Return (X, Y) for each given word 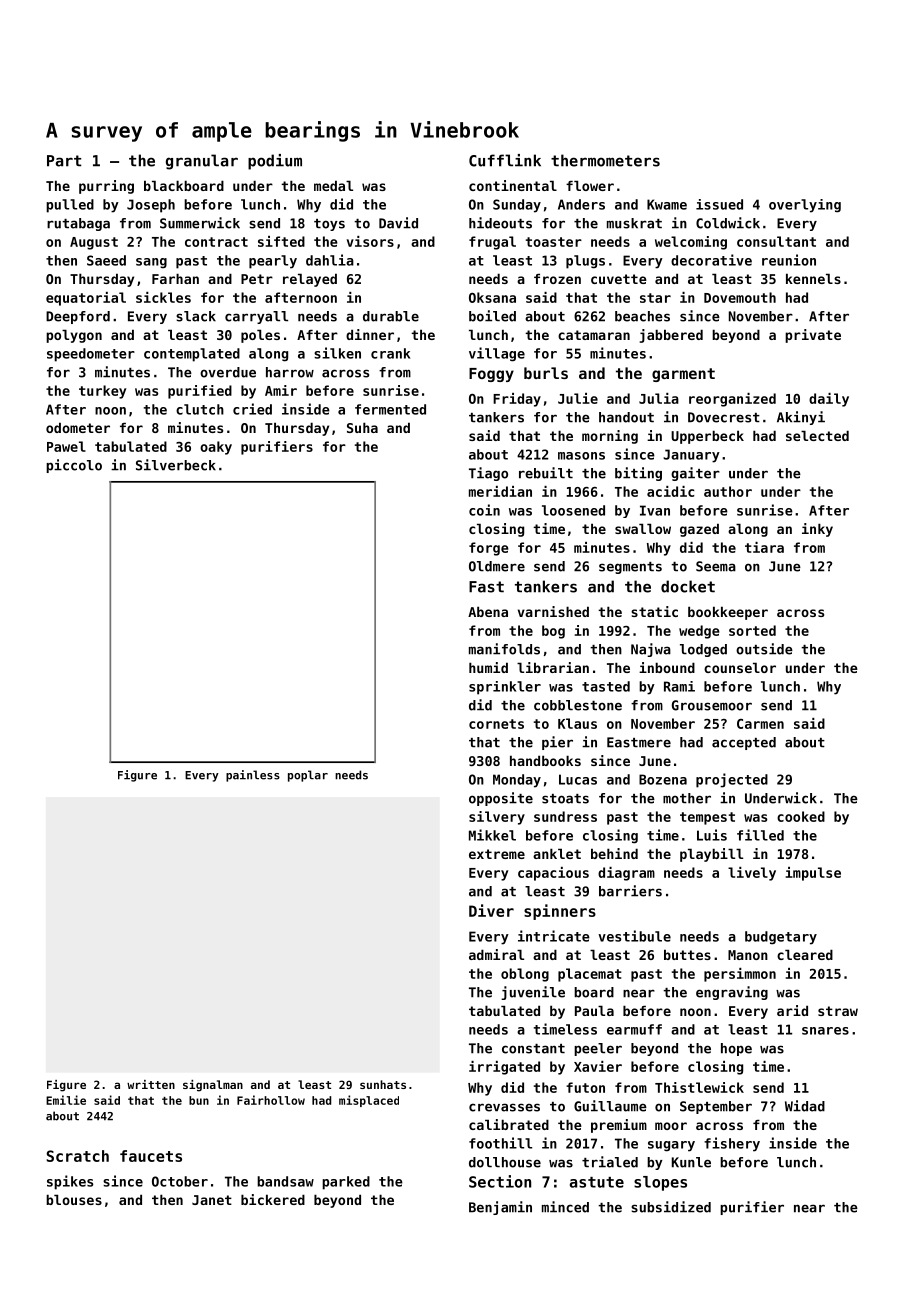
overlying (805, 206)
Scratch (77, 1156)
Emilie (66, 1100)
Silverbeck (176, 465)
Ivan (655, 510)
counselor (740, 667)
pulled (70, 206)
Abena (488, 611)
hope (736, 1049)
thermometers (605, 160)
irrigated (504, 1068)
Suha (362, 427)
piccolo (74, 466)
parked (346, 1183)
